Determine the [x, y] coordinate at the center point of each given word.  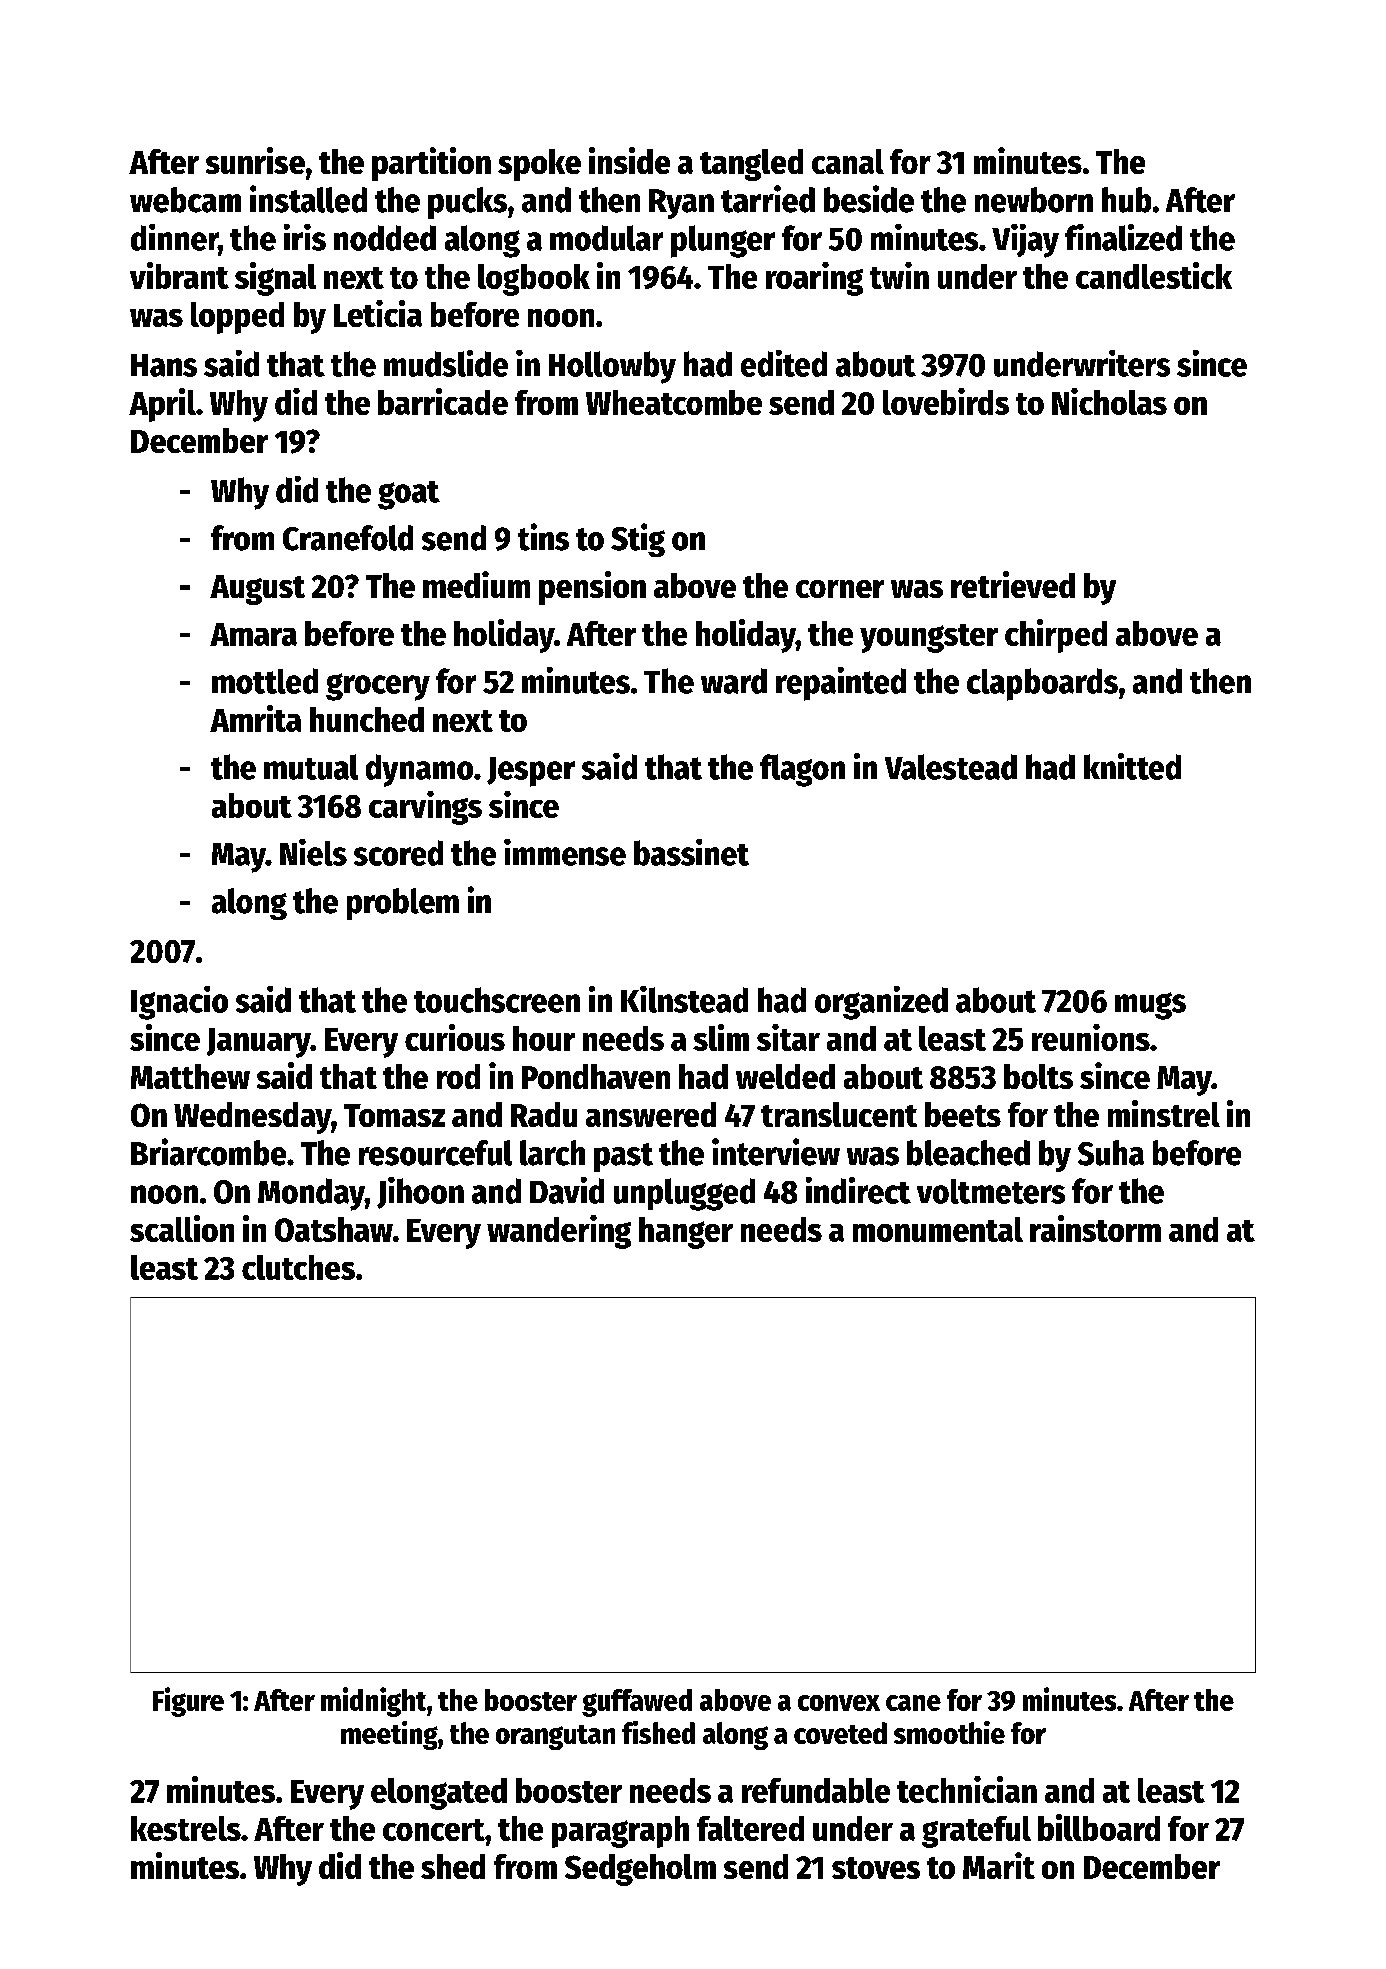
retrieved [1013, 584]
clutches [298, 1267]
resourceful [435, 1153]
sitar [788, 1037]
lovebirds [946, 401]
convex [839, 1703]
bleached [968, 1153]
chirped [1056, 636]
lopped [237, 318]
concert [434, 1830]
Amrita [255, 718]
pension [592, 588]
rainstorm [1095, 1228]
